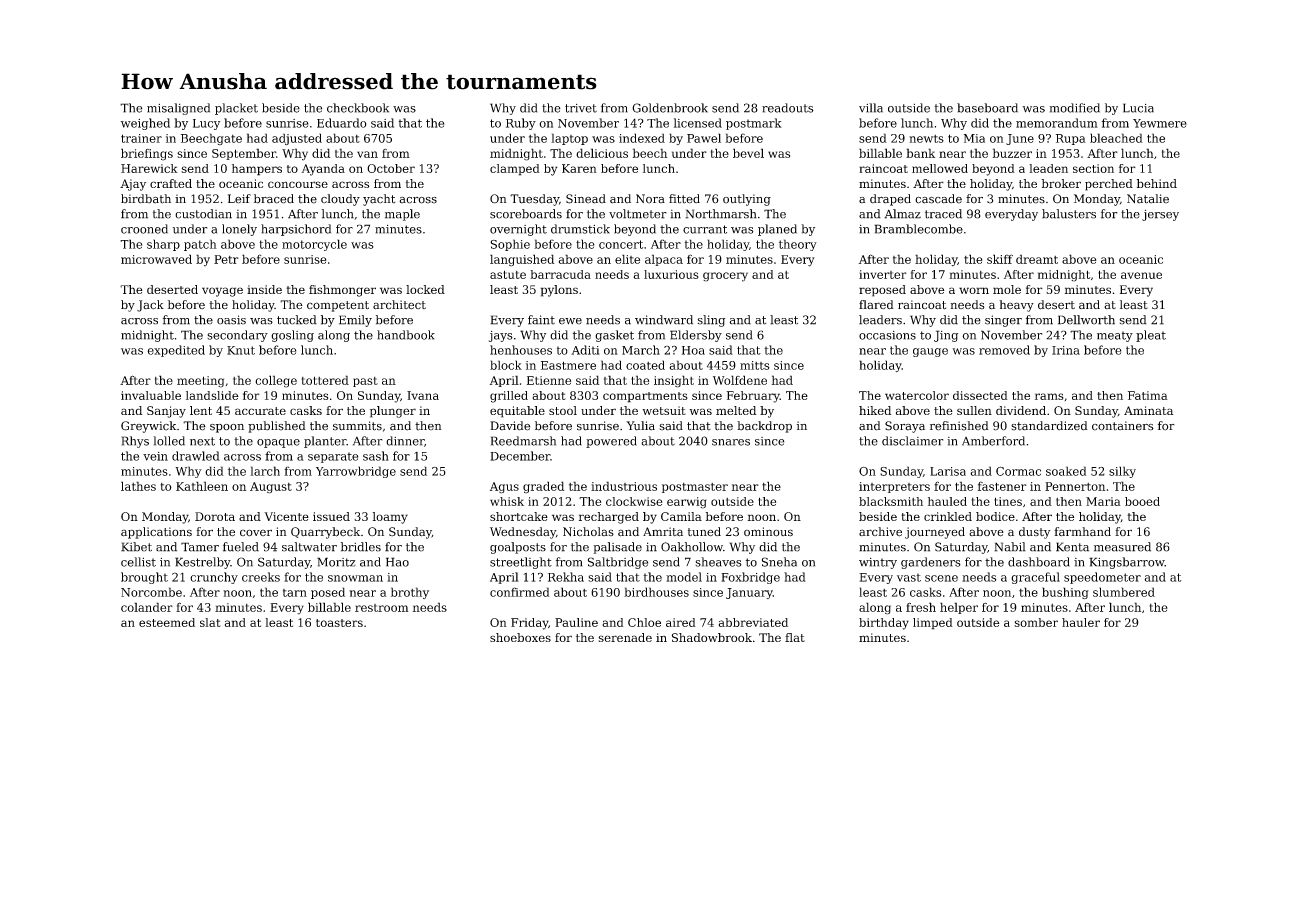  What do you see at coordinates (241, 350) in the screenshot?
I see `Knut` at bounding box center [241, 350].
